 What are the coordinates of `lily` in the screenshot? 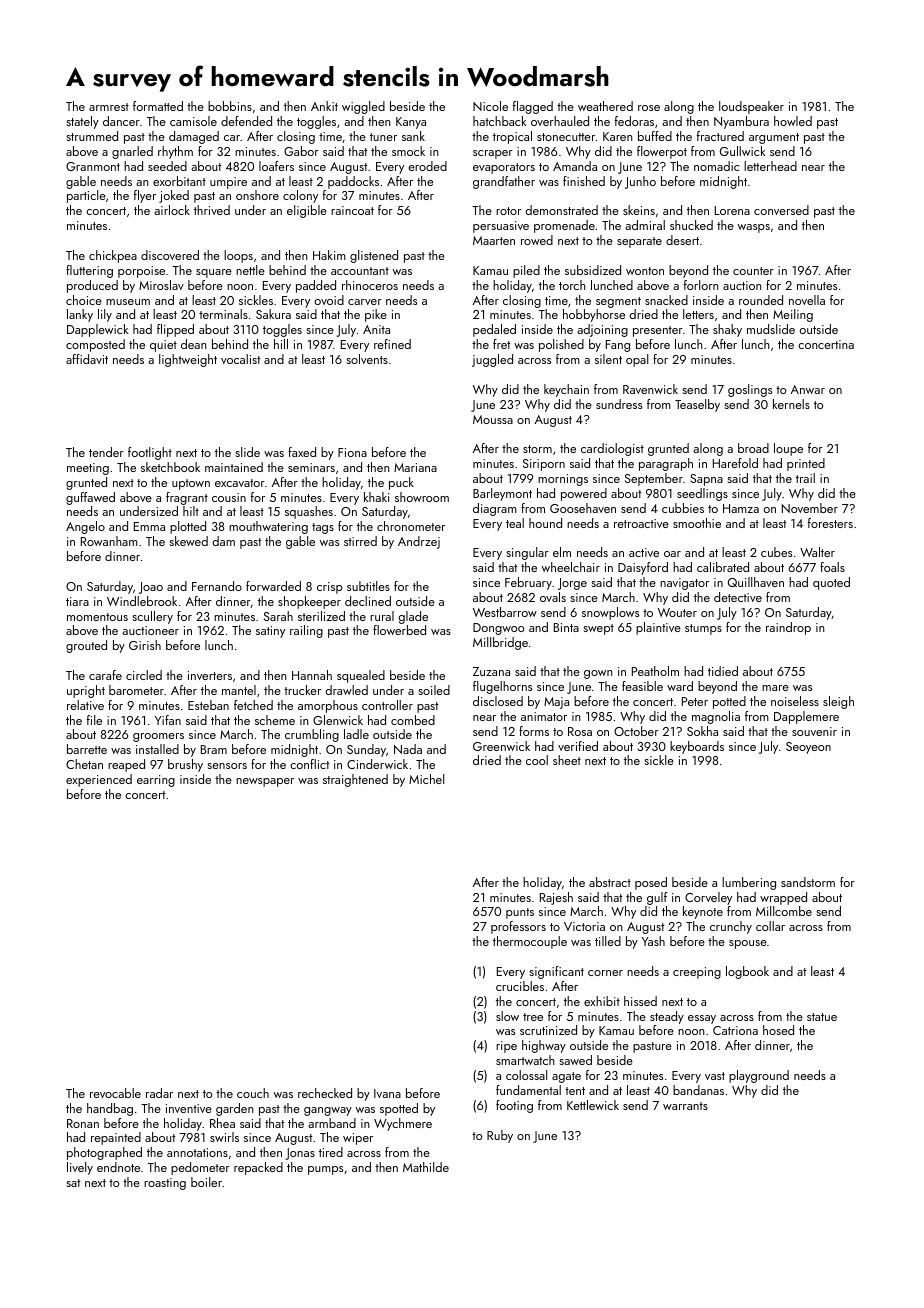 It's located at (105, 315).
